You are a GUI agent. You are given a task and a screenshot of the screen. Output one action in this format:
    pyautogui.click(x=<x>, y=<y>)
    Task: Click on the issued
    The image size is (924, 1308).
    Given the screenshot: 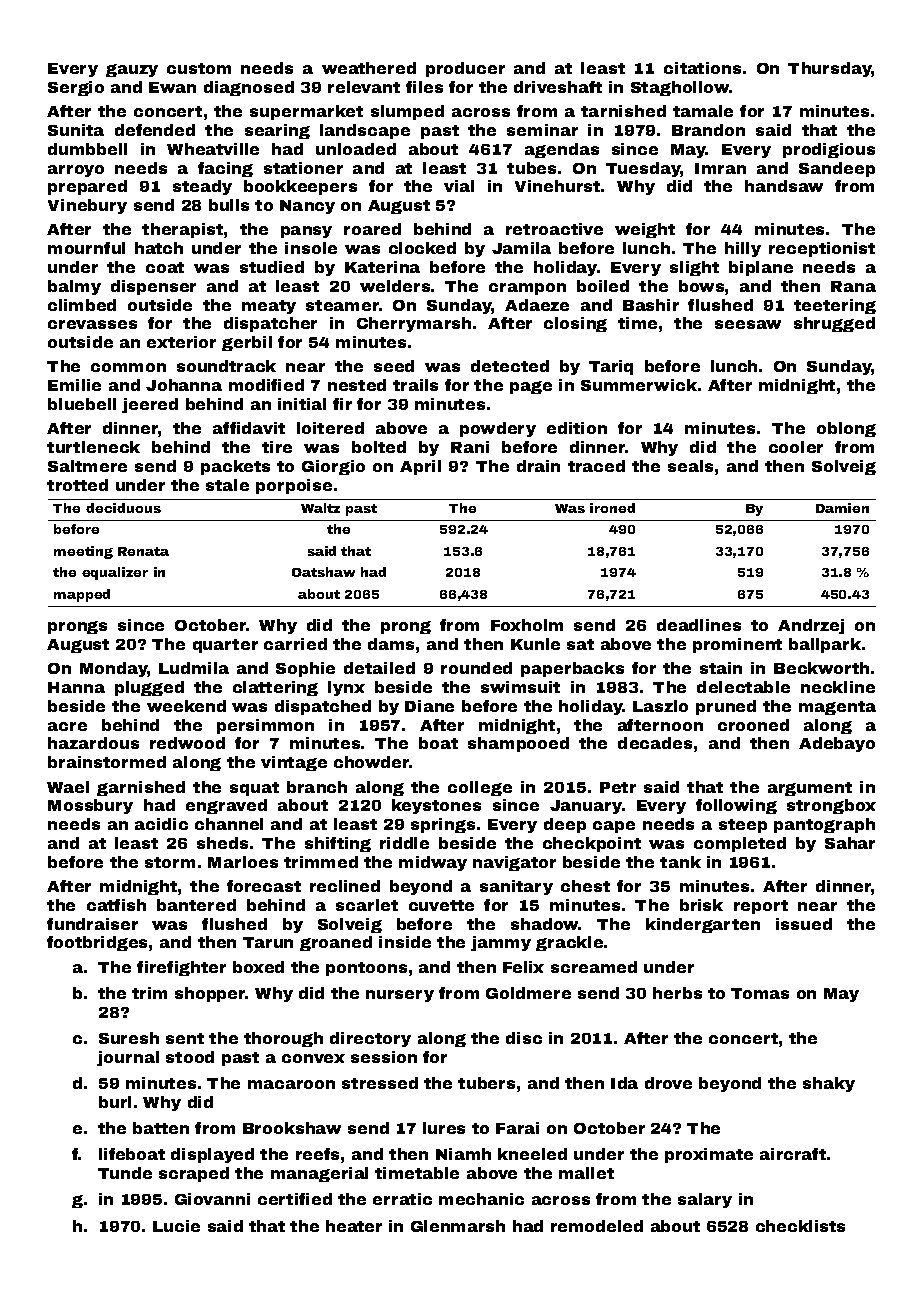 What is the action you would take?
    pyautogui.click(x=804, y=924)
